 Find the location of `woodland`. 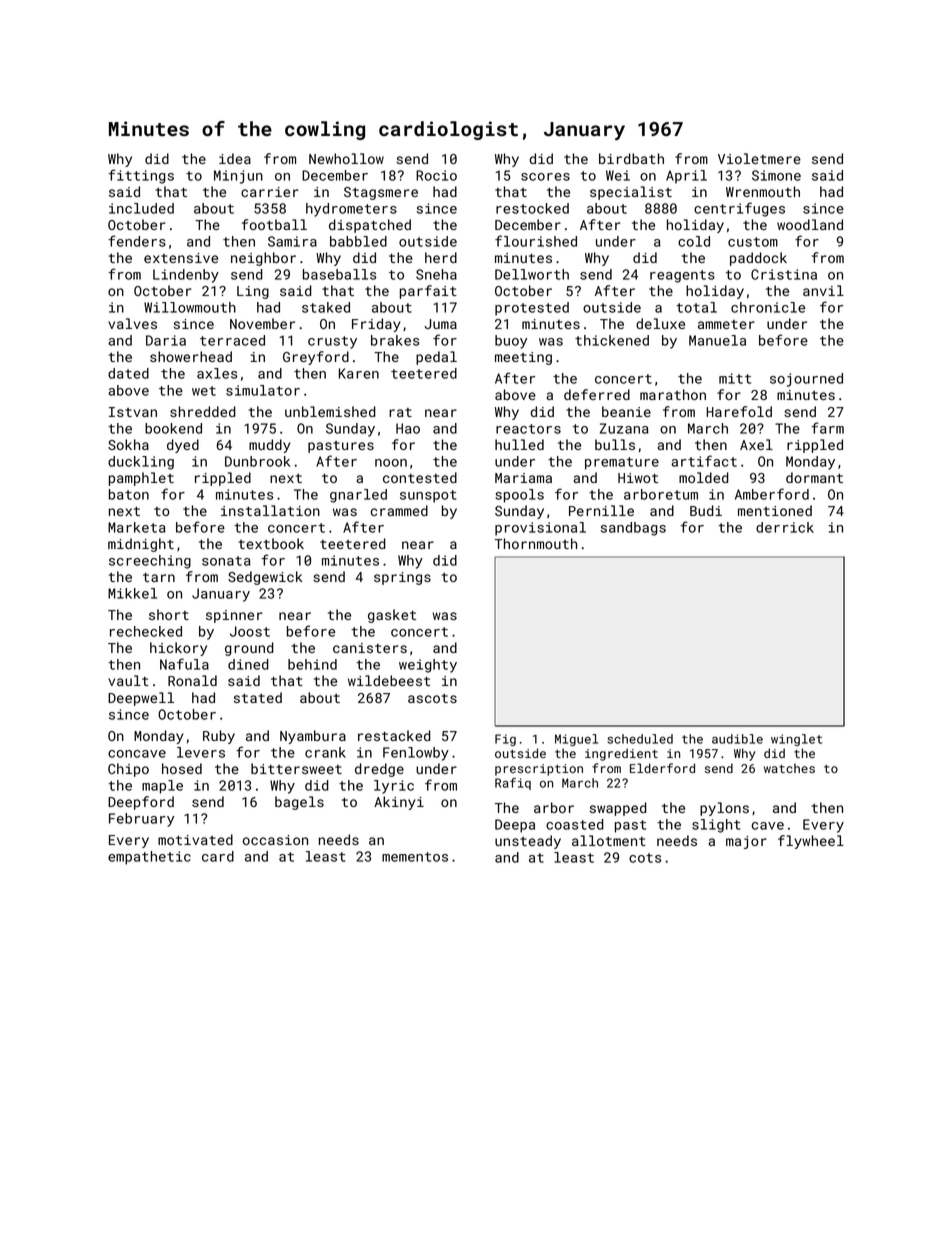

woodland is located at coordinates (810, 224).
